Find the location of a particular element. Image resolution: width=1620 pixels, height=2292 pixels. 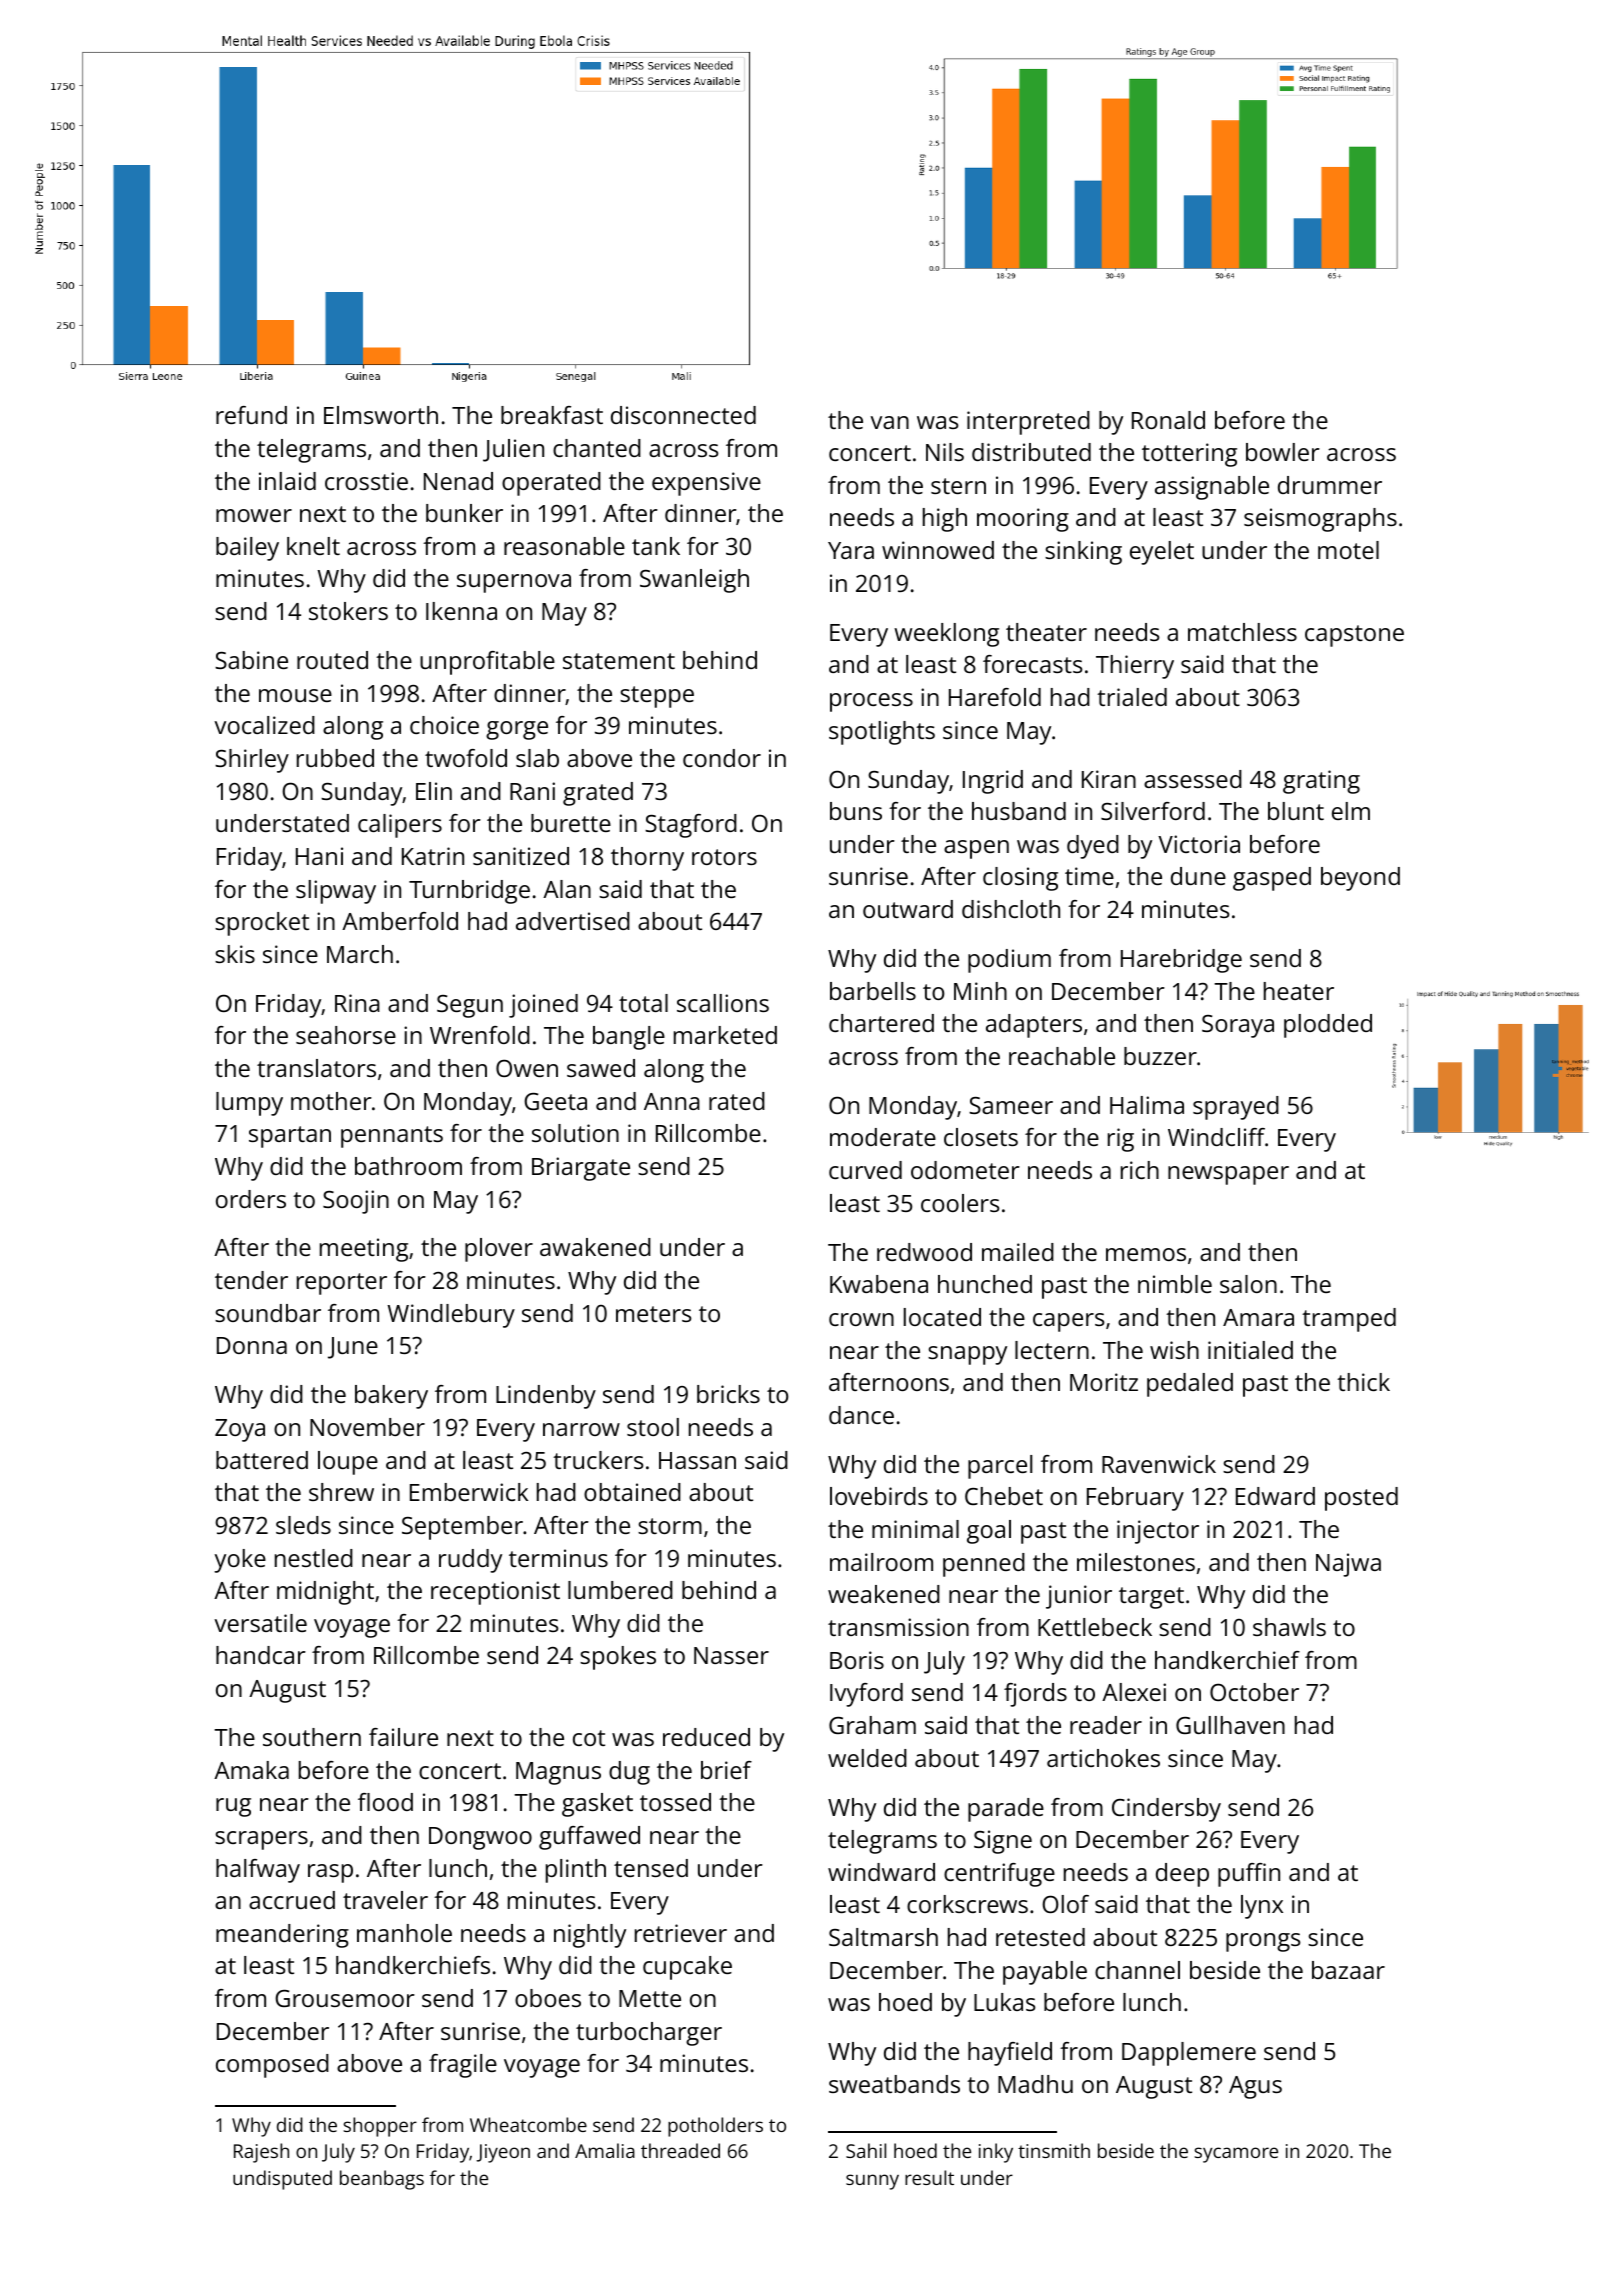

sunny is located at coordinates (872, 2182).
